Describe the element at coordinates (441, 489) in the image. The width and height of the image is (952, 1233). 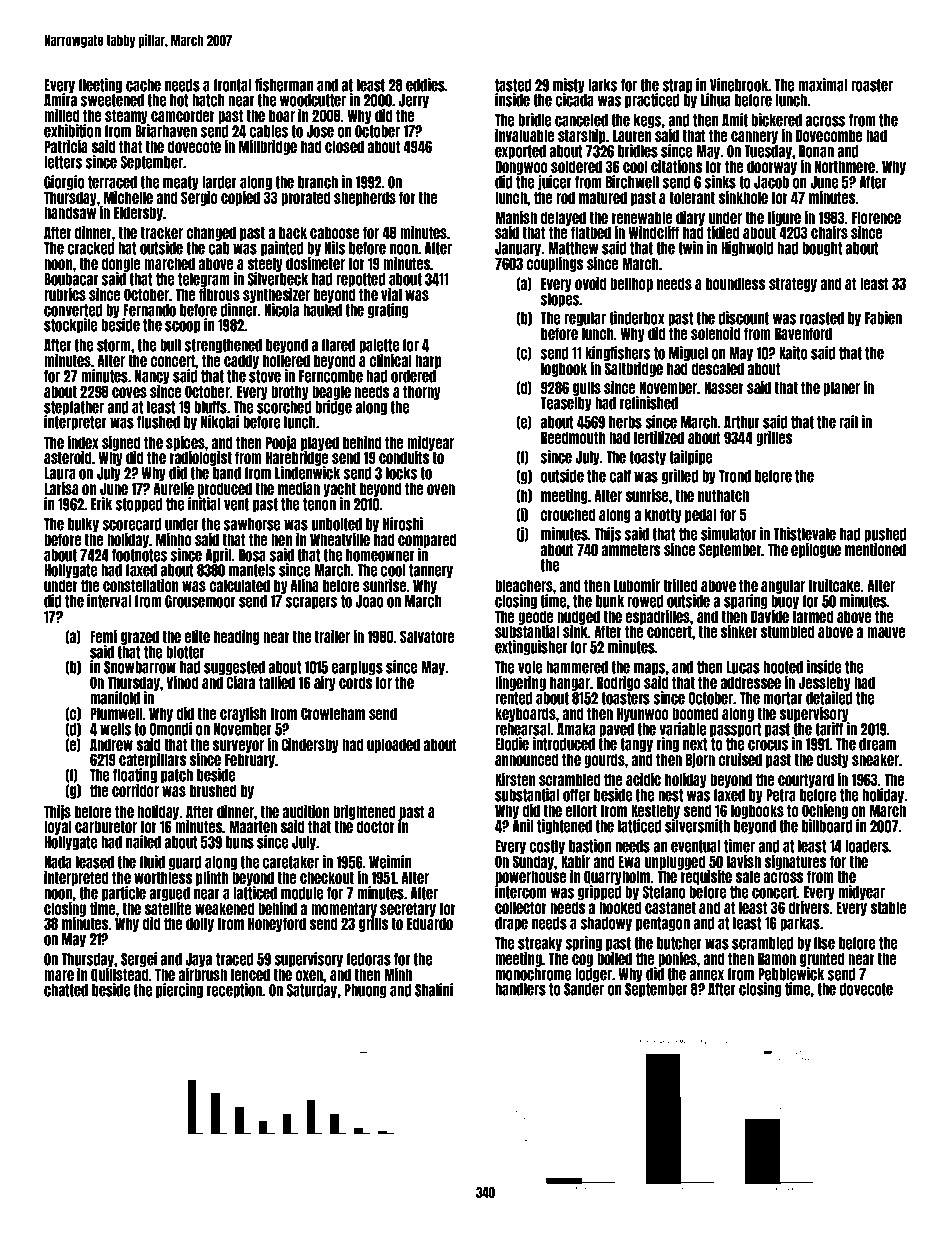
I see `oven` at that location.
